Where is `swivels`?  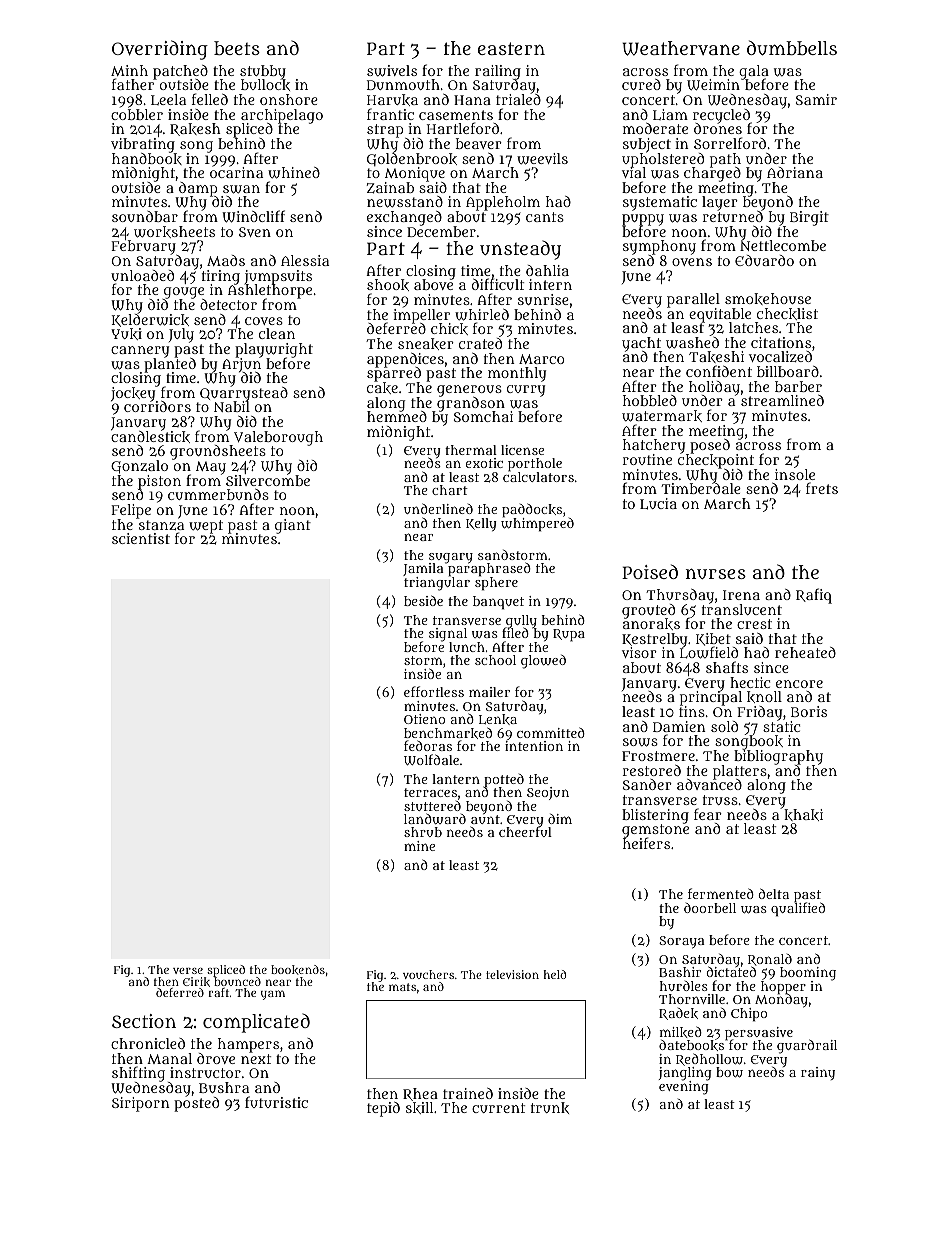 swivels is located at coordinates (392, 71).
